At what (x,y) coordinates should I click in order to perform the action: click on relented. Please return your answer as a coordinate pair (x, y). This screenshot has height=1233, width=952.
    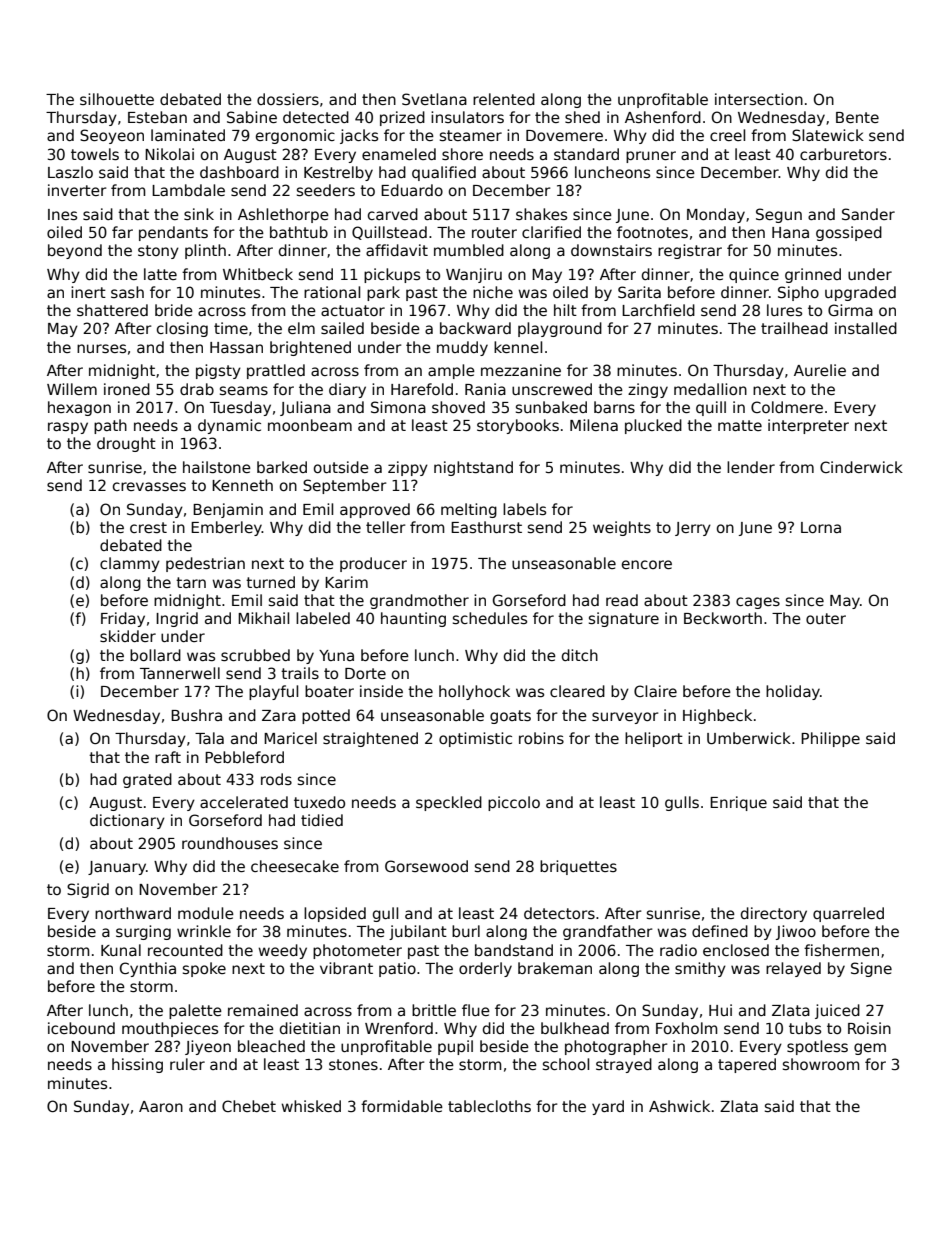
    Looking at the image, I should click on (504, 99).
